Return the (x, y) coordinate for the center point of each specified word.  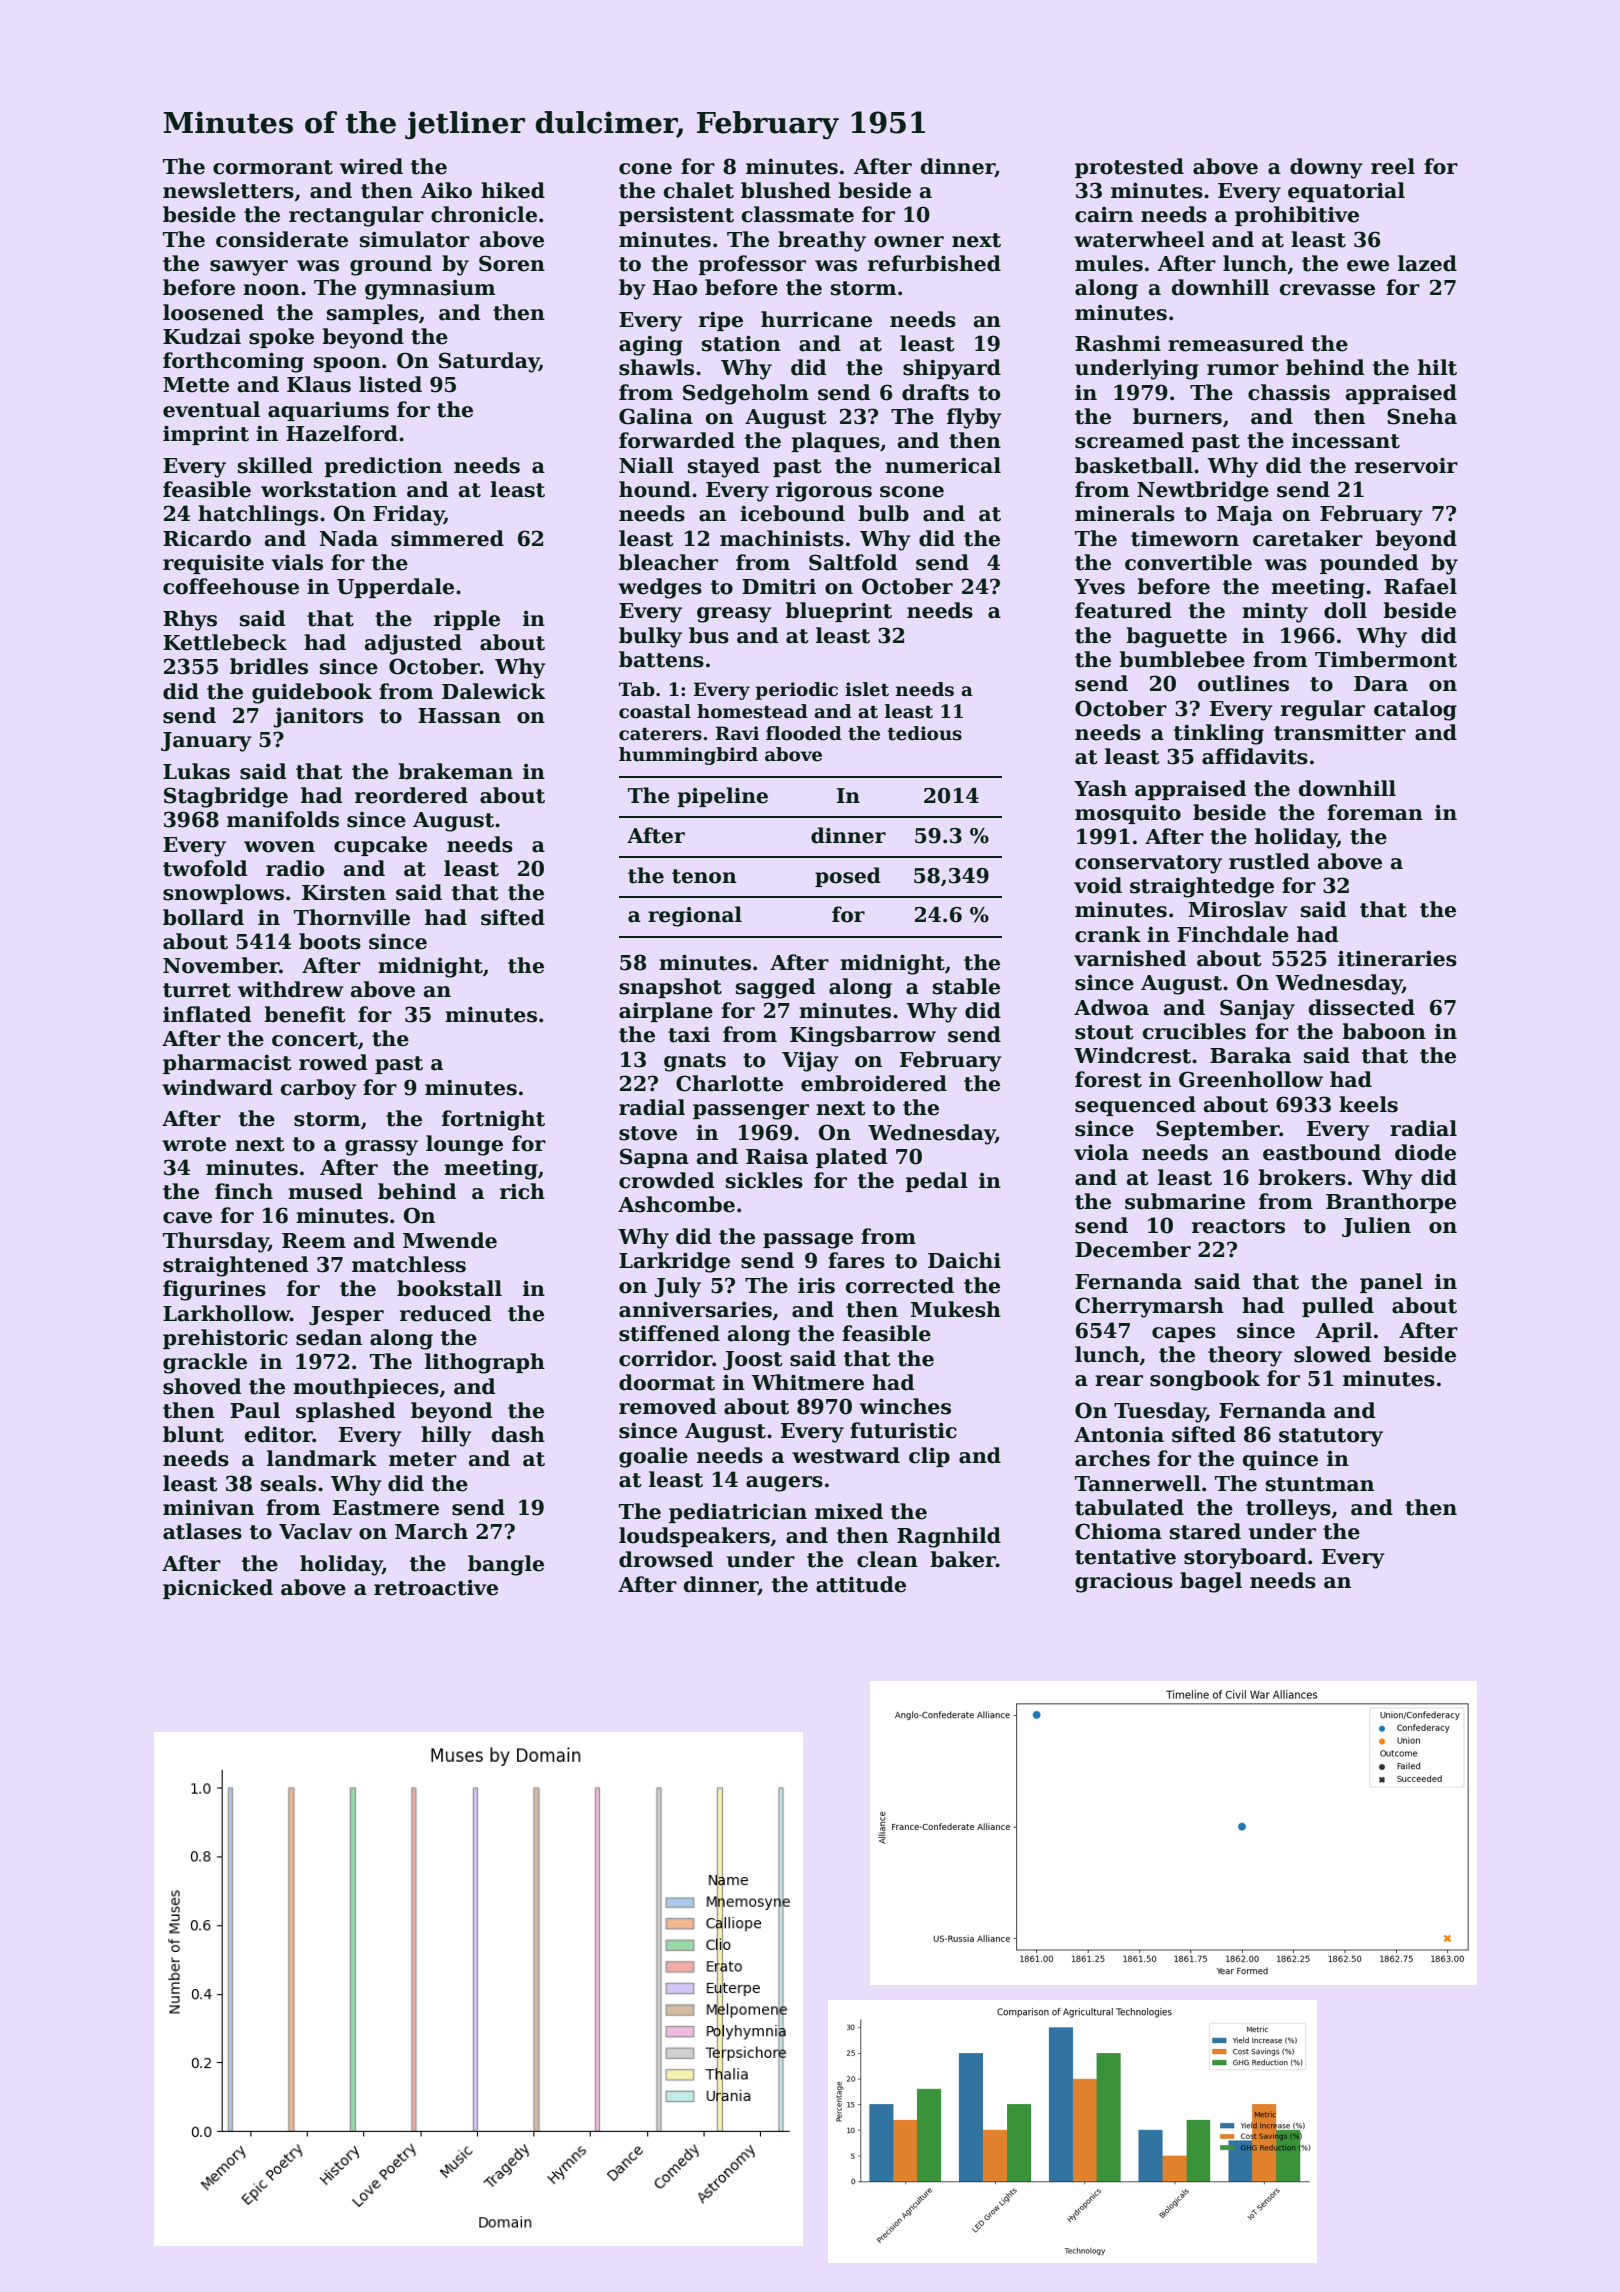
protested (1129, 168)
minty (1275, 613)
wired (371, 166)
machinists (782, 538)
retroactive (436, 1588)
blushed (786, 190)
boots (330, 941)
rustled (1269, 861)
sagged (775, 988)
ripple (467, 620)
